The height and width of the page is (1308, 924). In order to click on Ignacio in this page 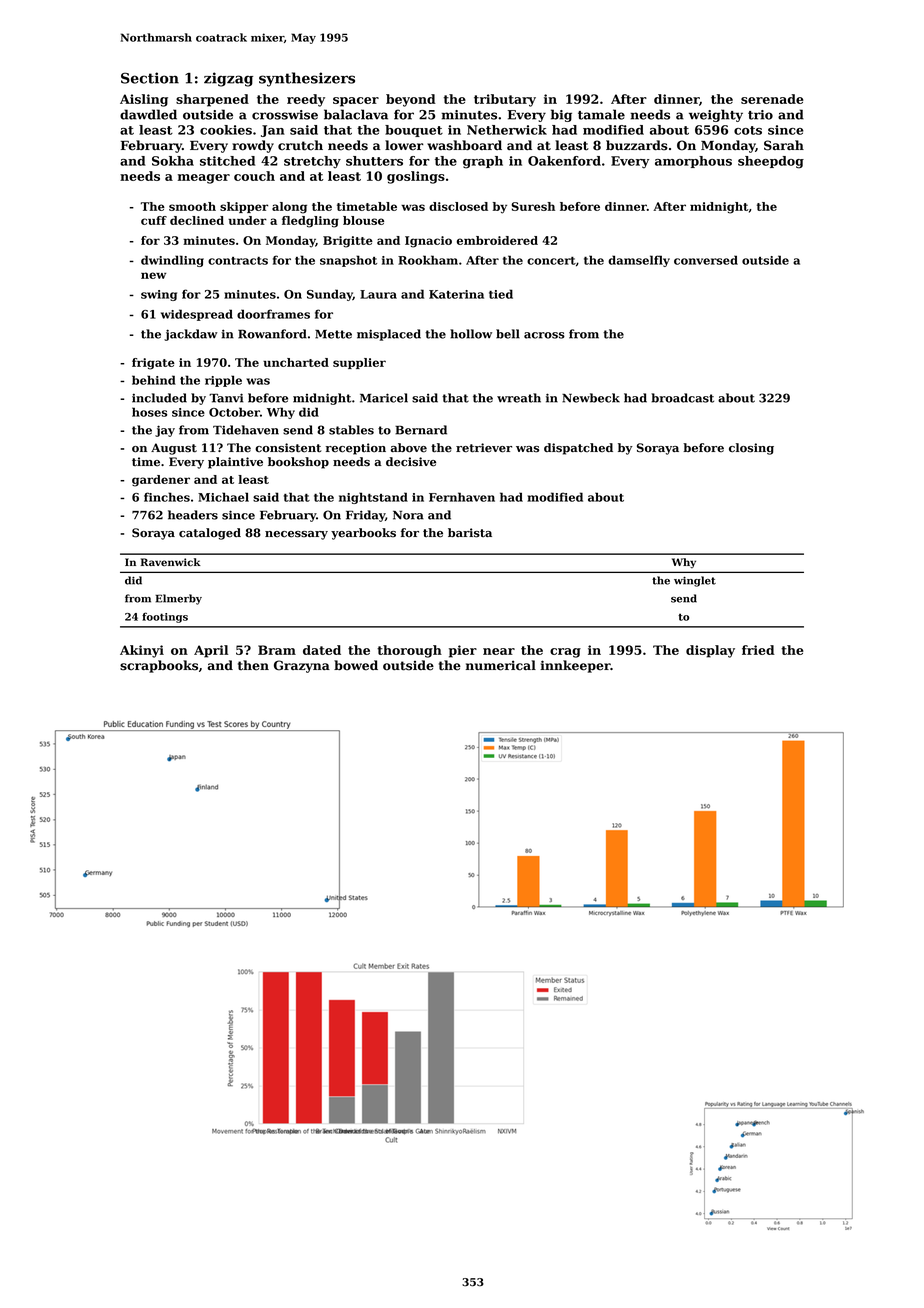, I will do `click(428, 242)`.
